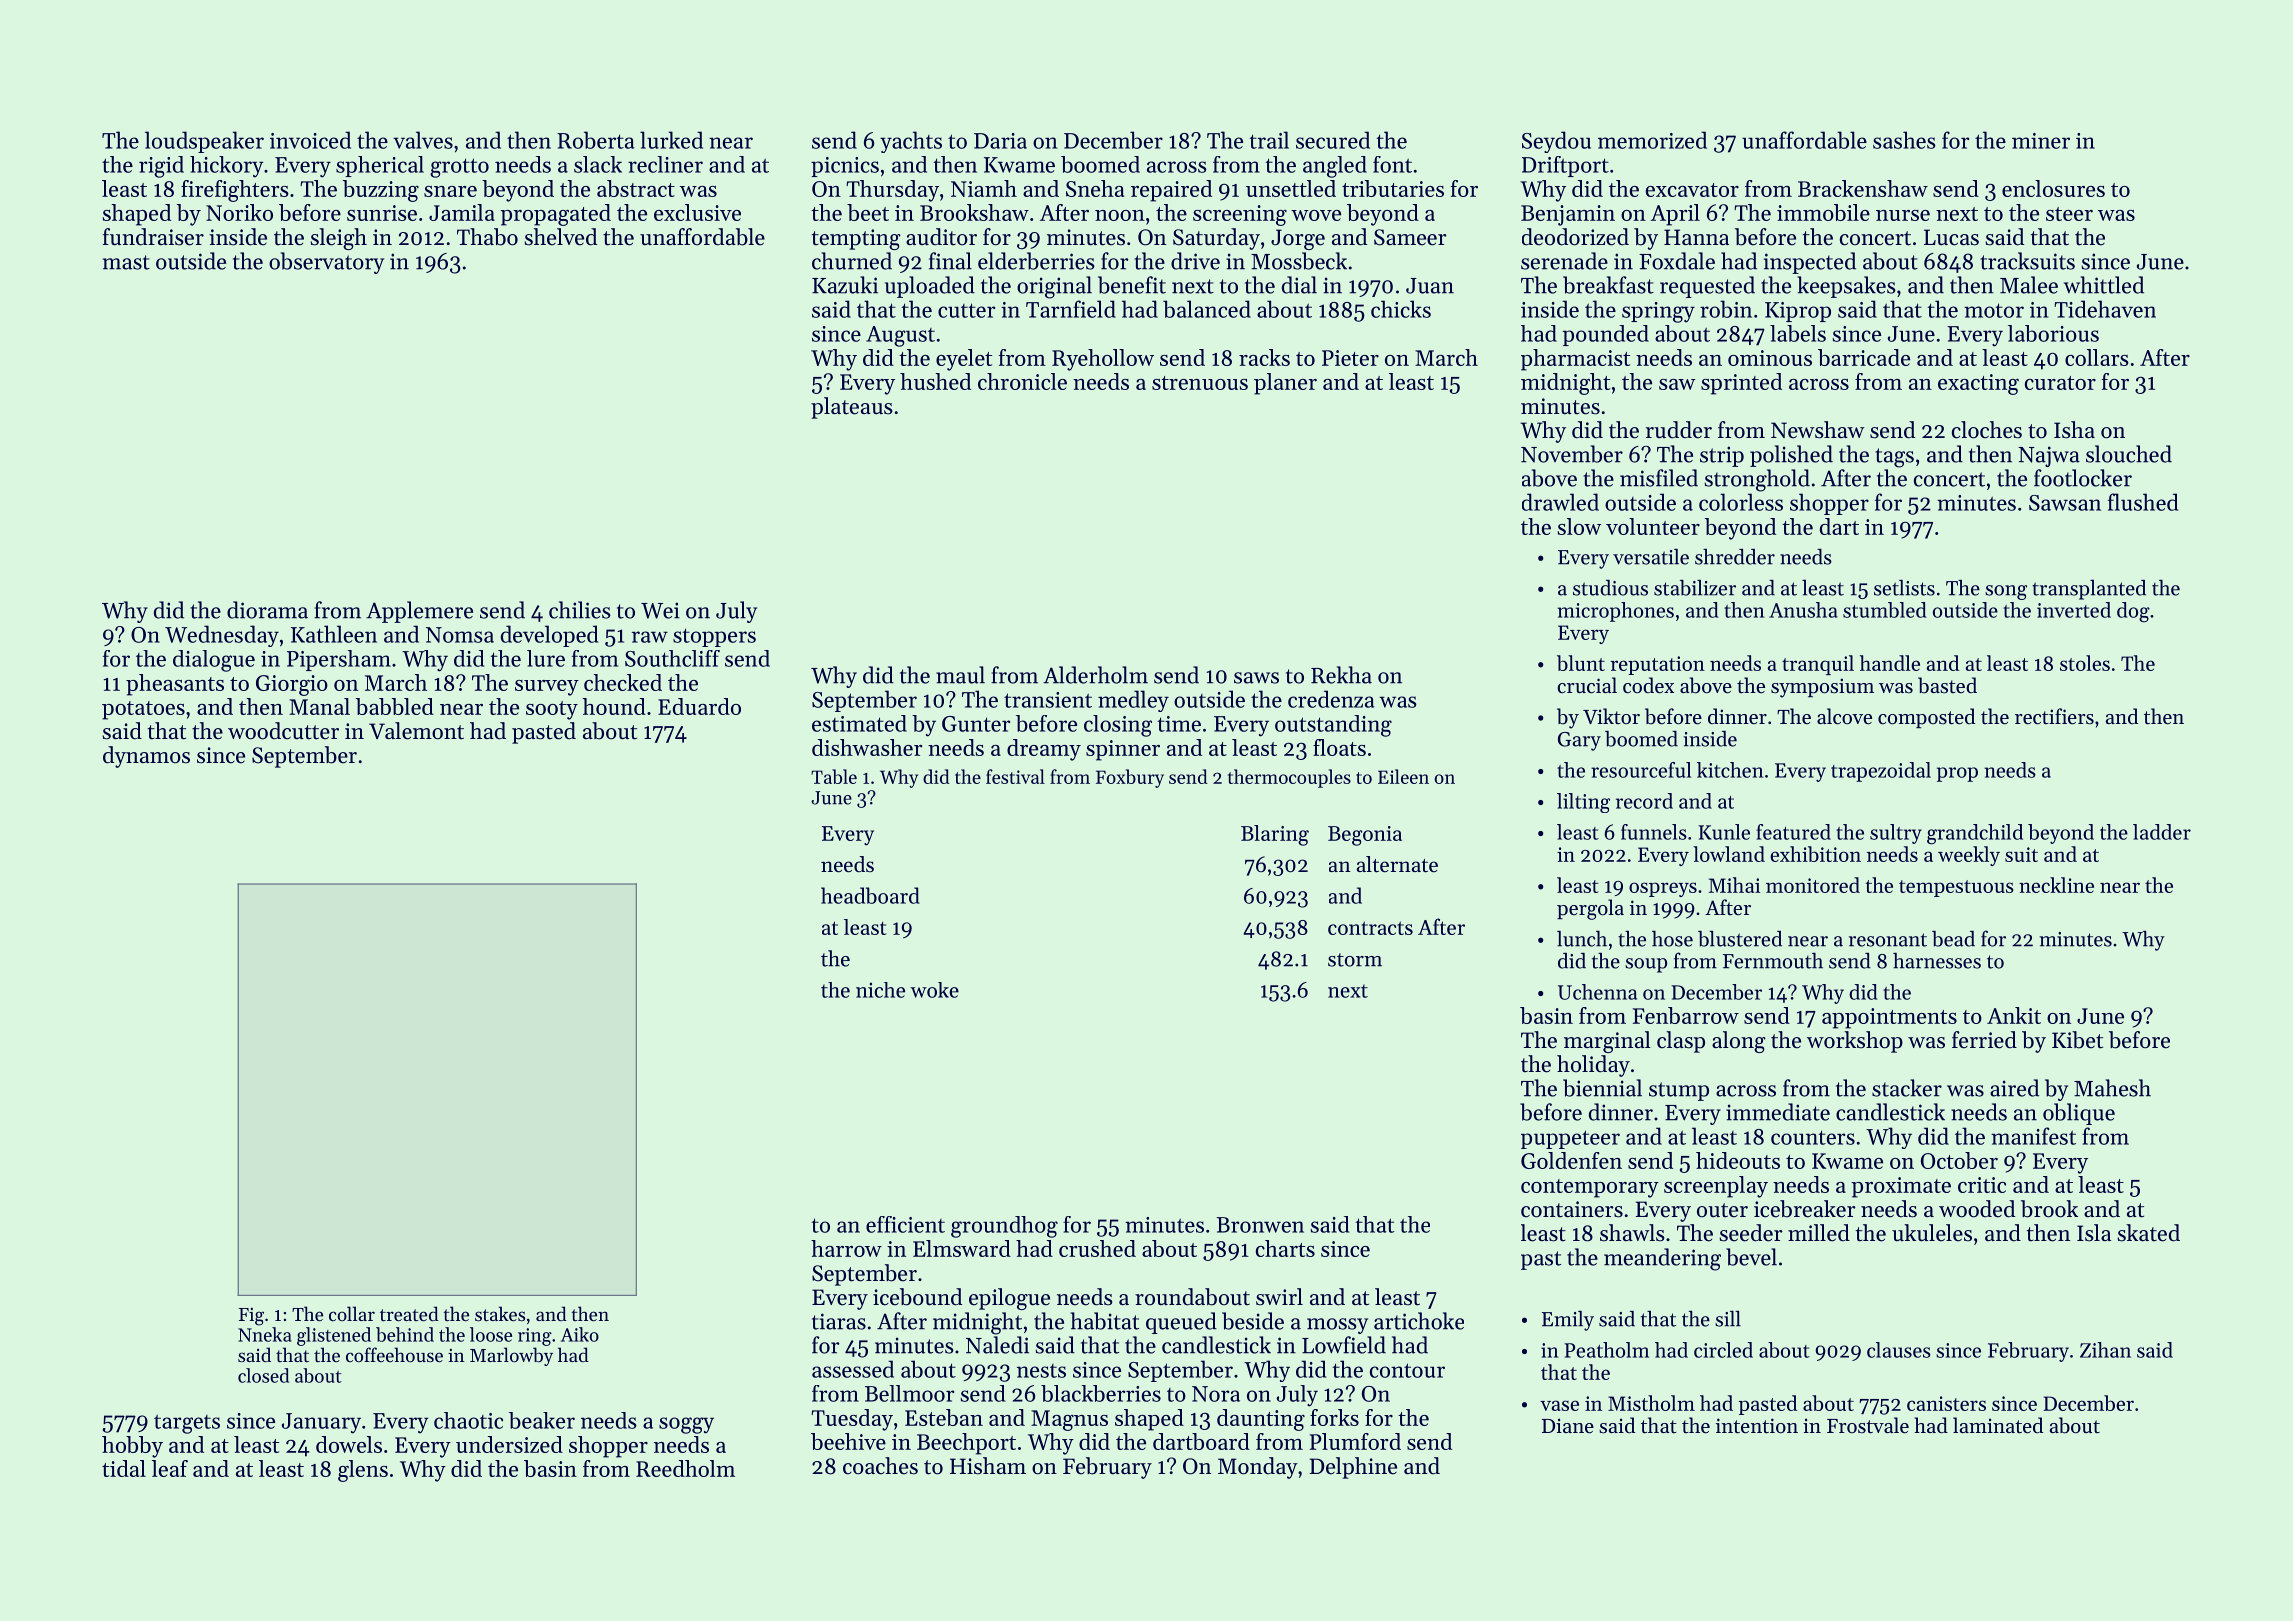  Describe the element at coordinates (146, 757) in the page. I see `dynamos` at that location.
